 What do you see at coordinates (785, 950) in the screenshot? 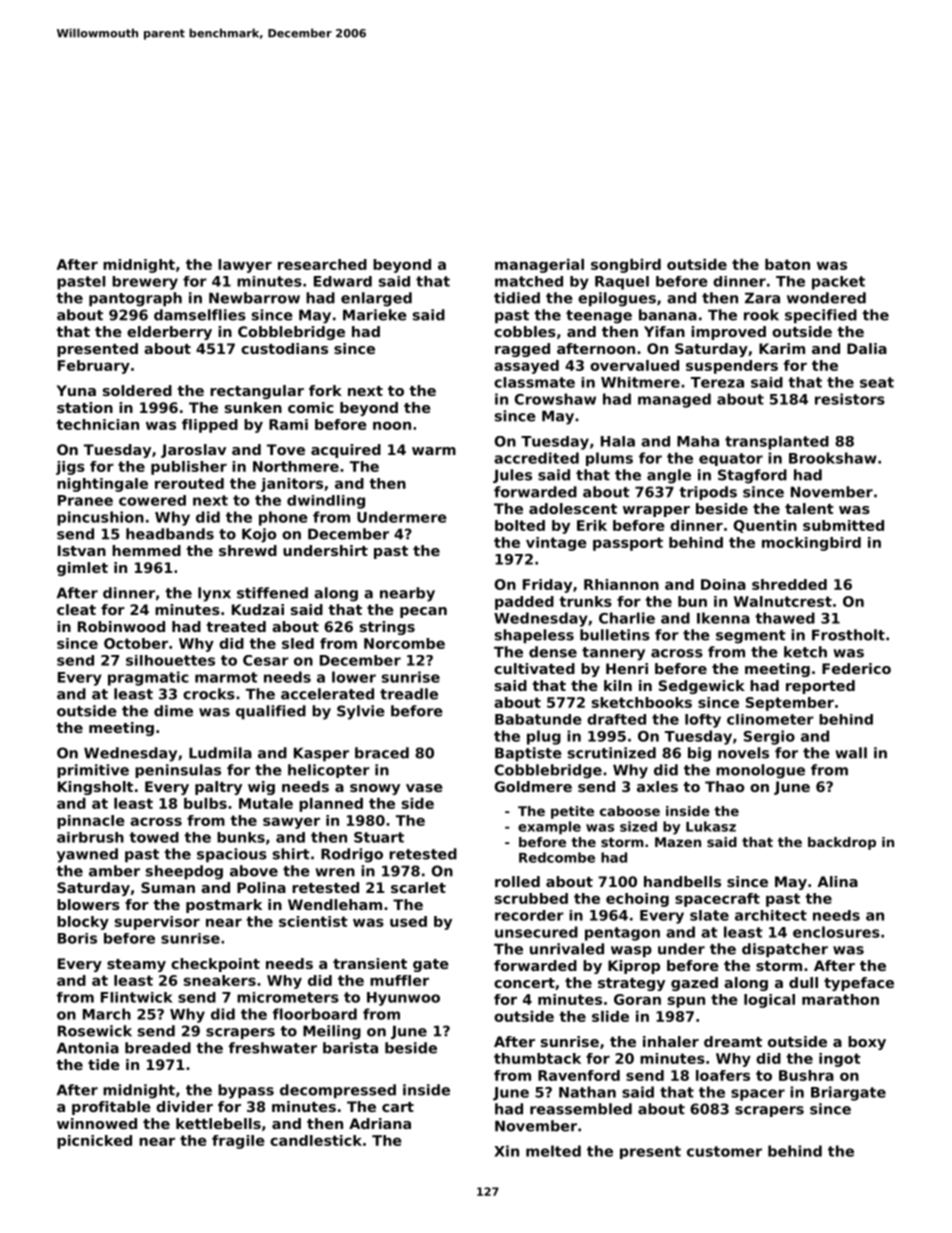
I see `dispatcher` at bounding box center [785, 950].
